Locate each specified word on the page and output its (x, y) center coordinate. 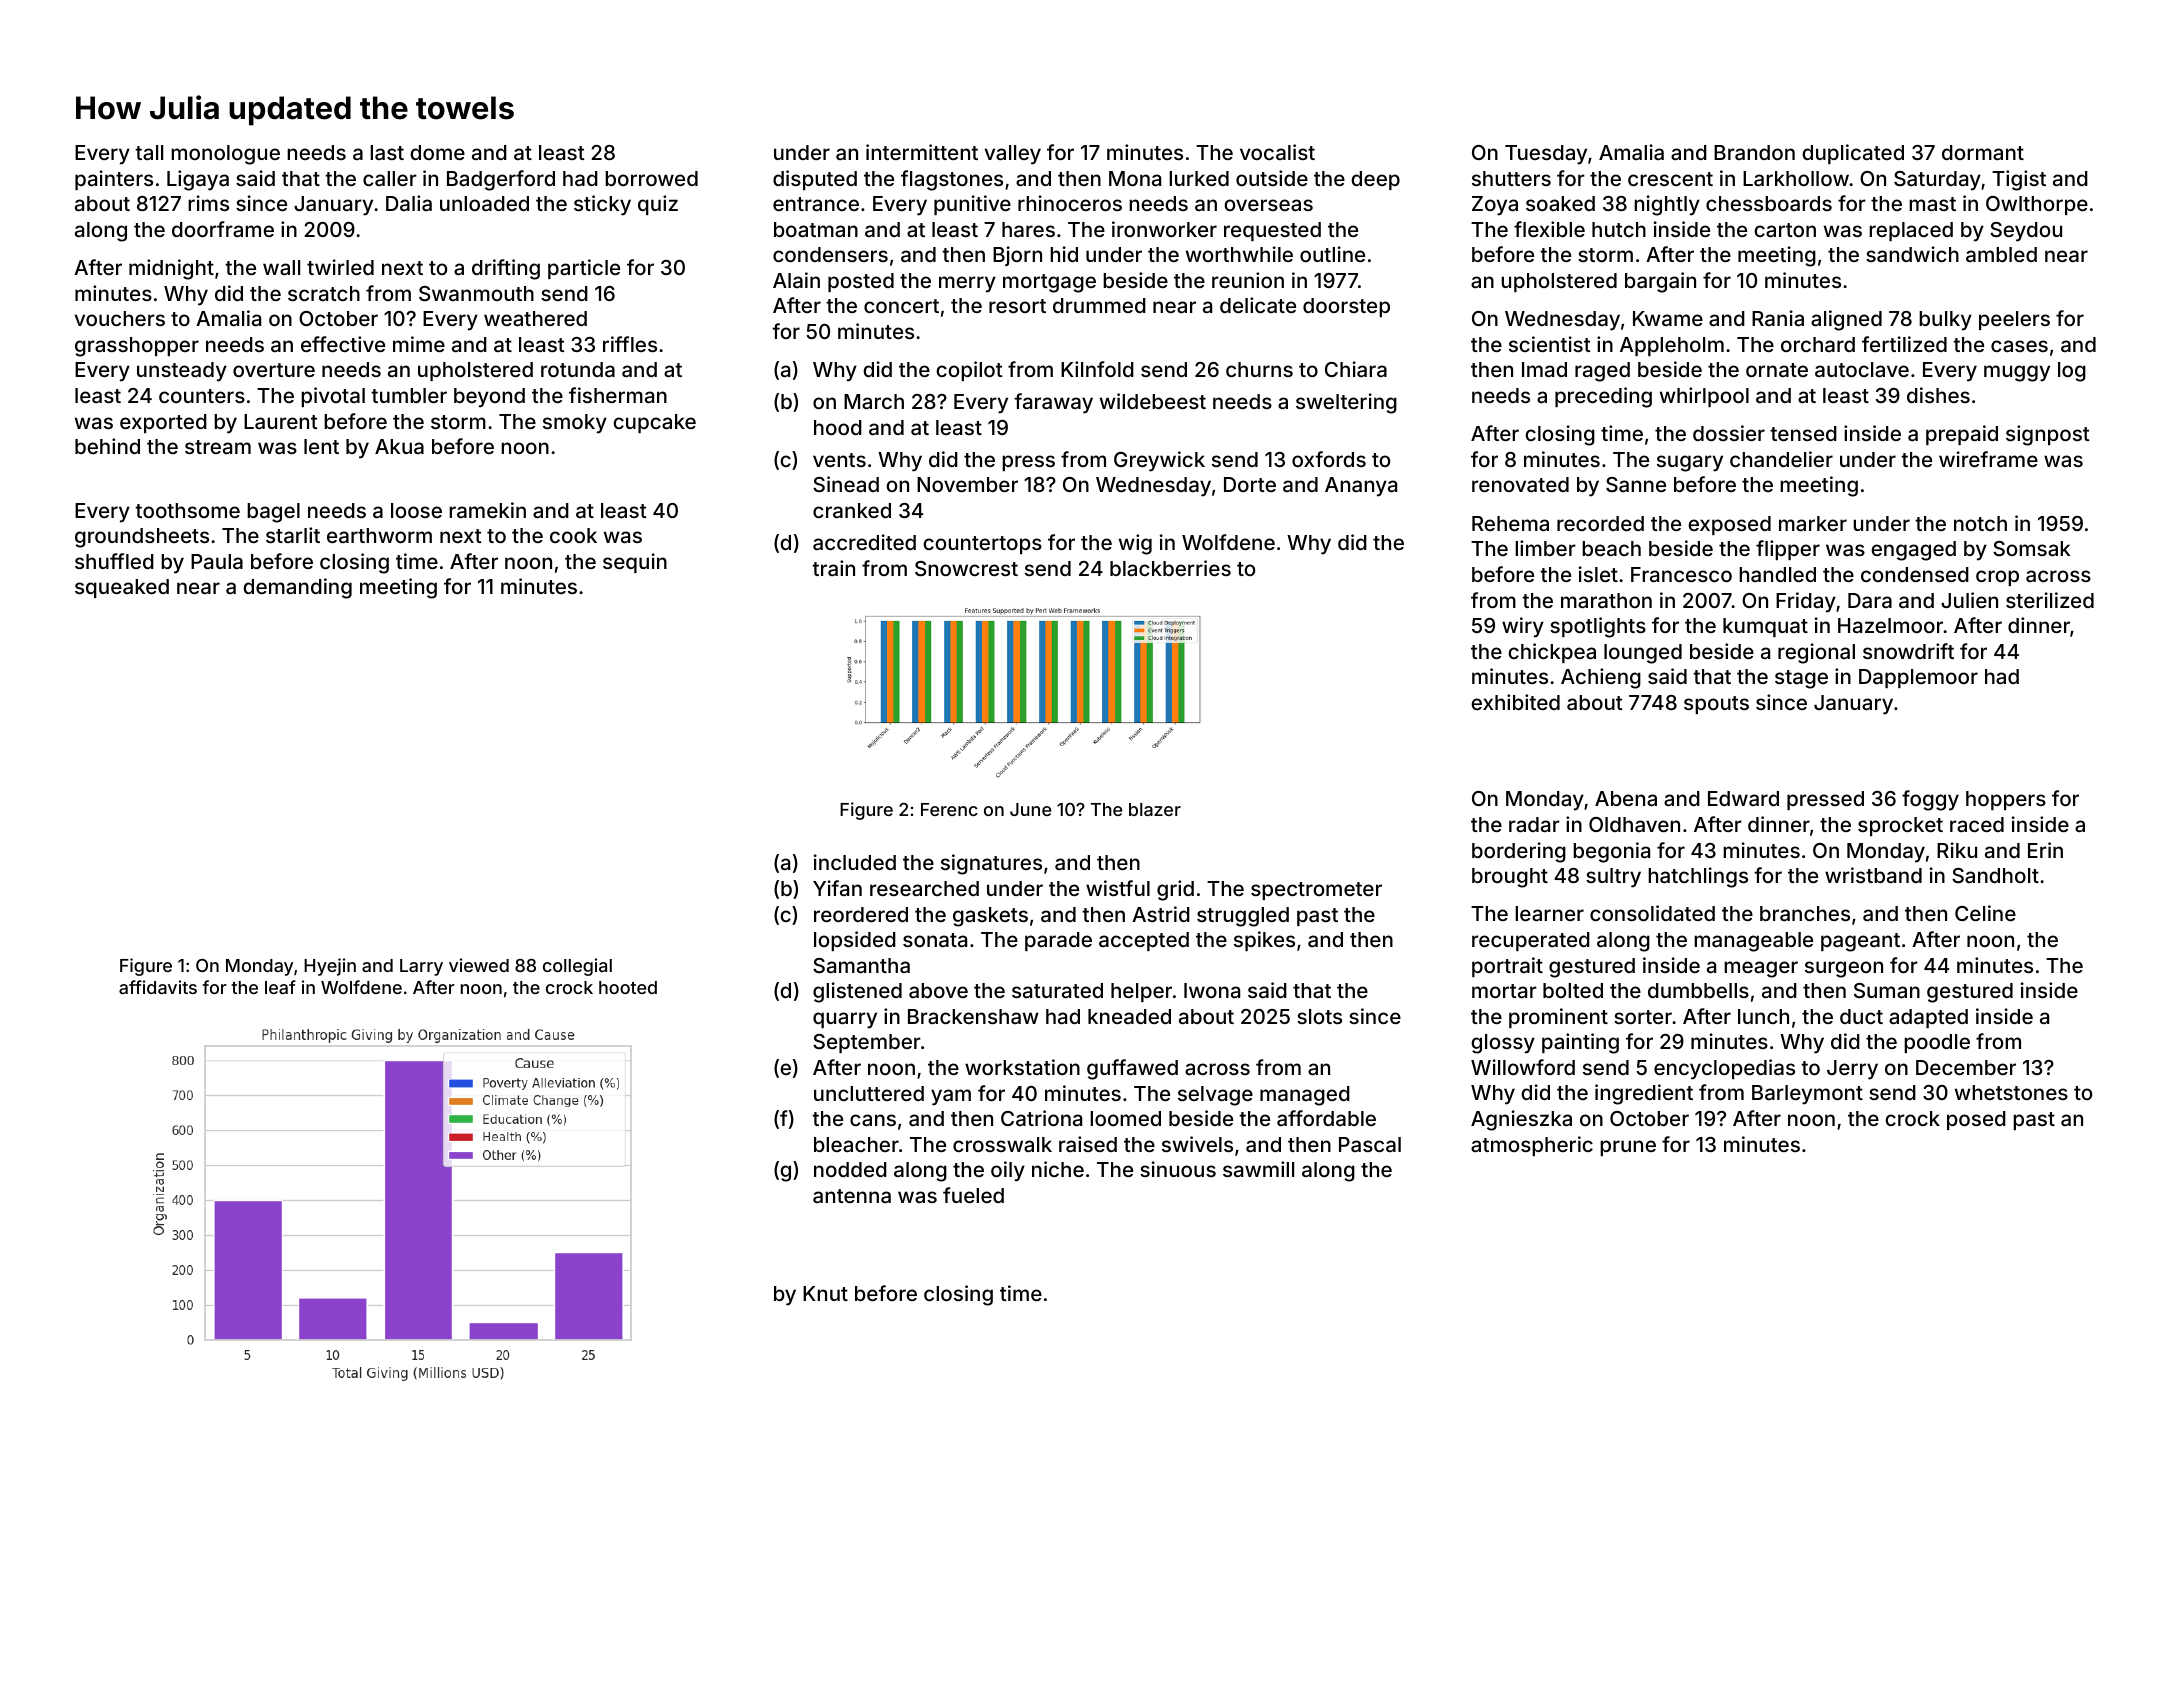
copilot (969, 371)
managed (1305, 1096)
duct (1861, 1016)
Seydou (2026, 232)
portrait (1507, 967)
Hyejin (330, 967)
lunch (1763, 1016)
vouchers (119, 318)
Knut (825, 1293)
